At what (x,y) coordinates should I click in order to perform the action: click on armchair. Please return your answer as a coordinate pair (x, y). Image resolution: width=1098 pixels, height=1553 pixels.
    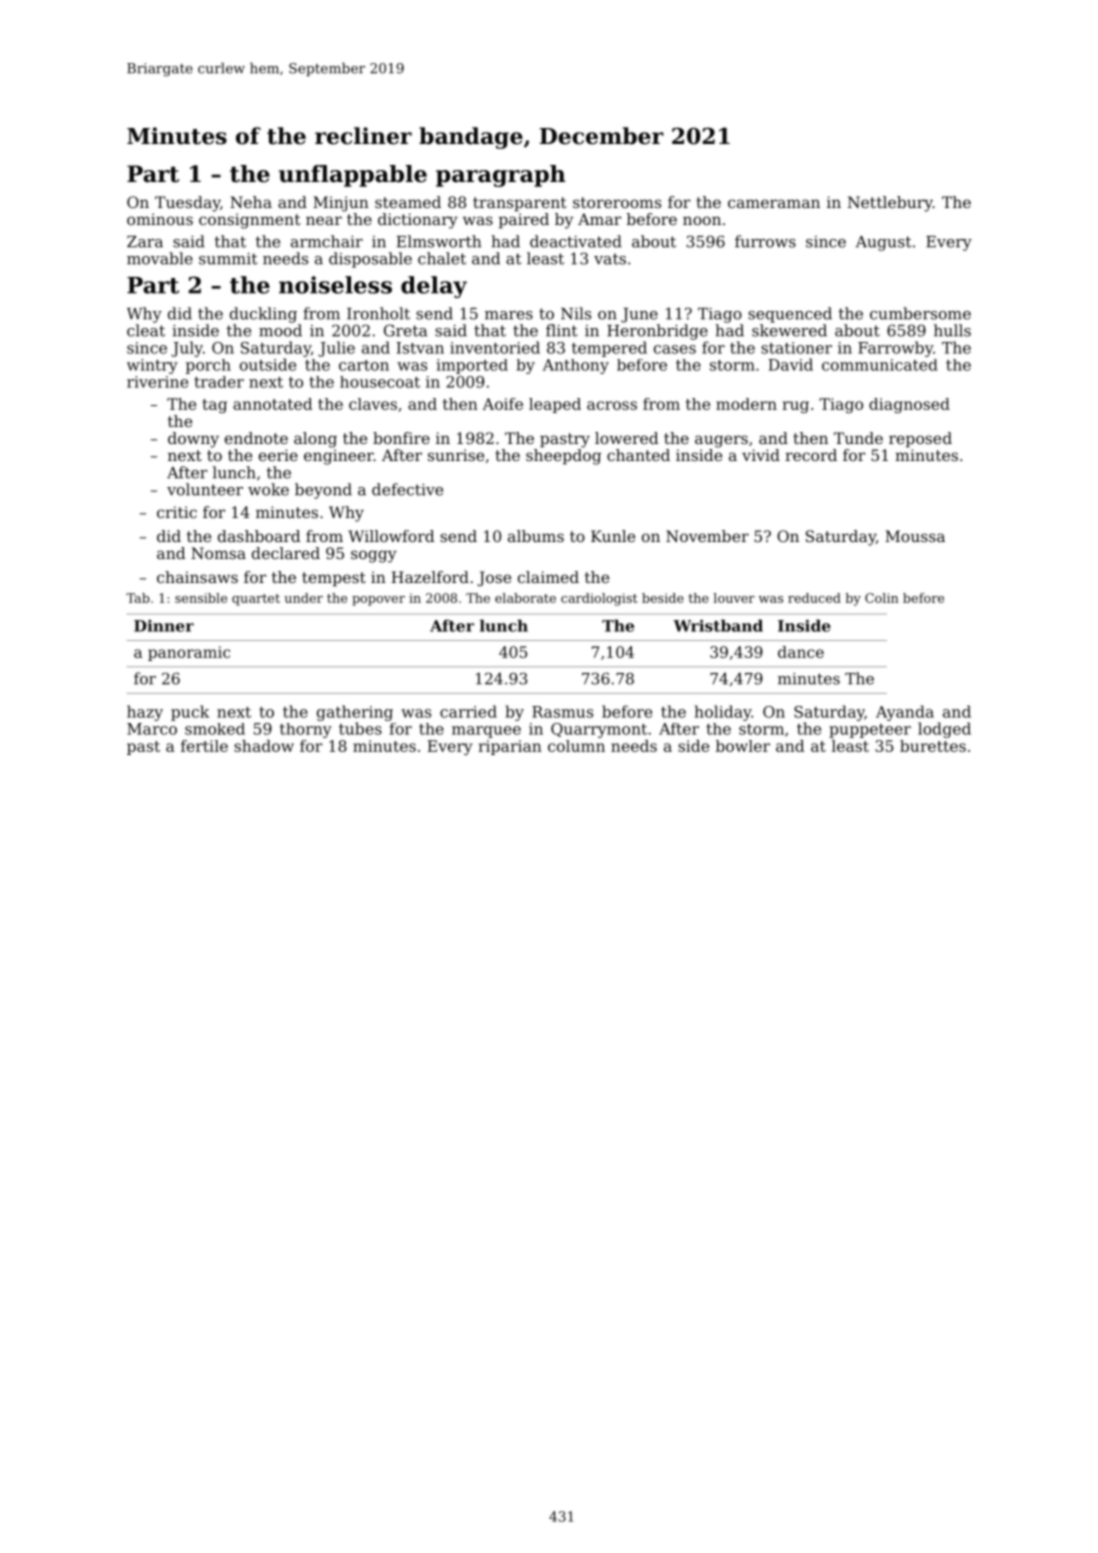
    Looking at the image, I should click on (327, 241).
